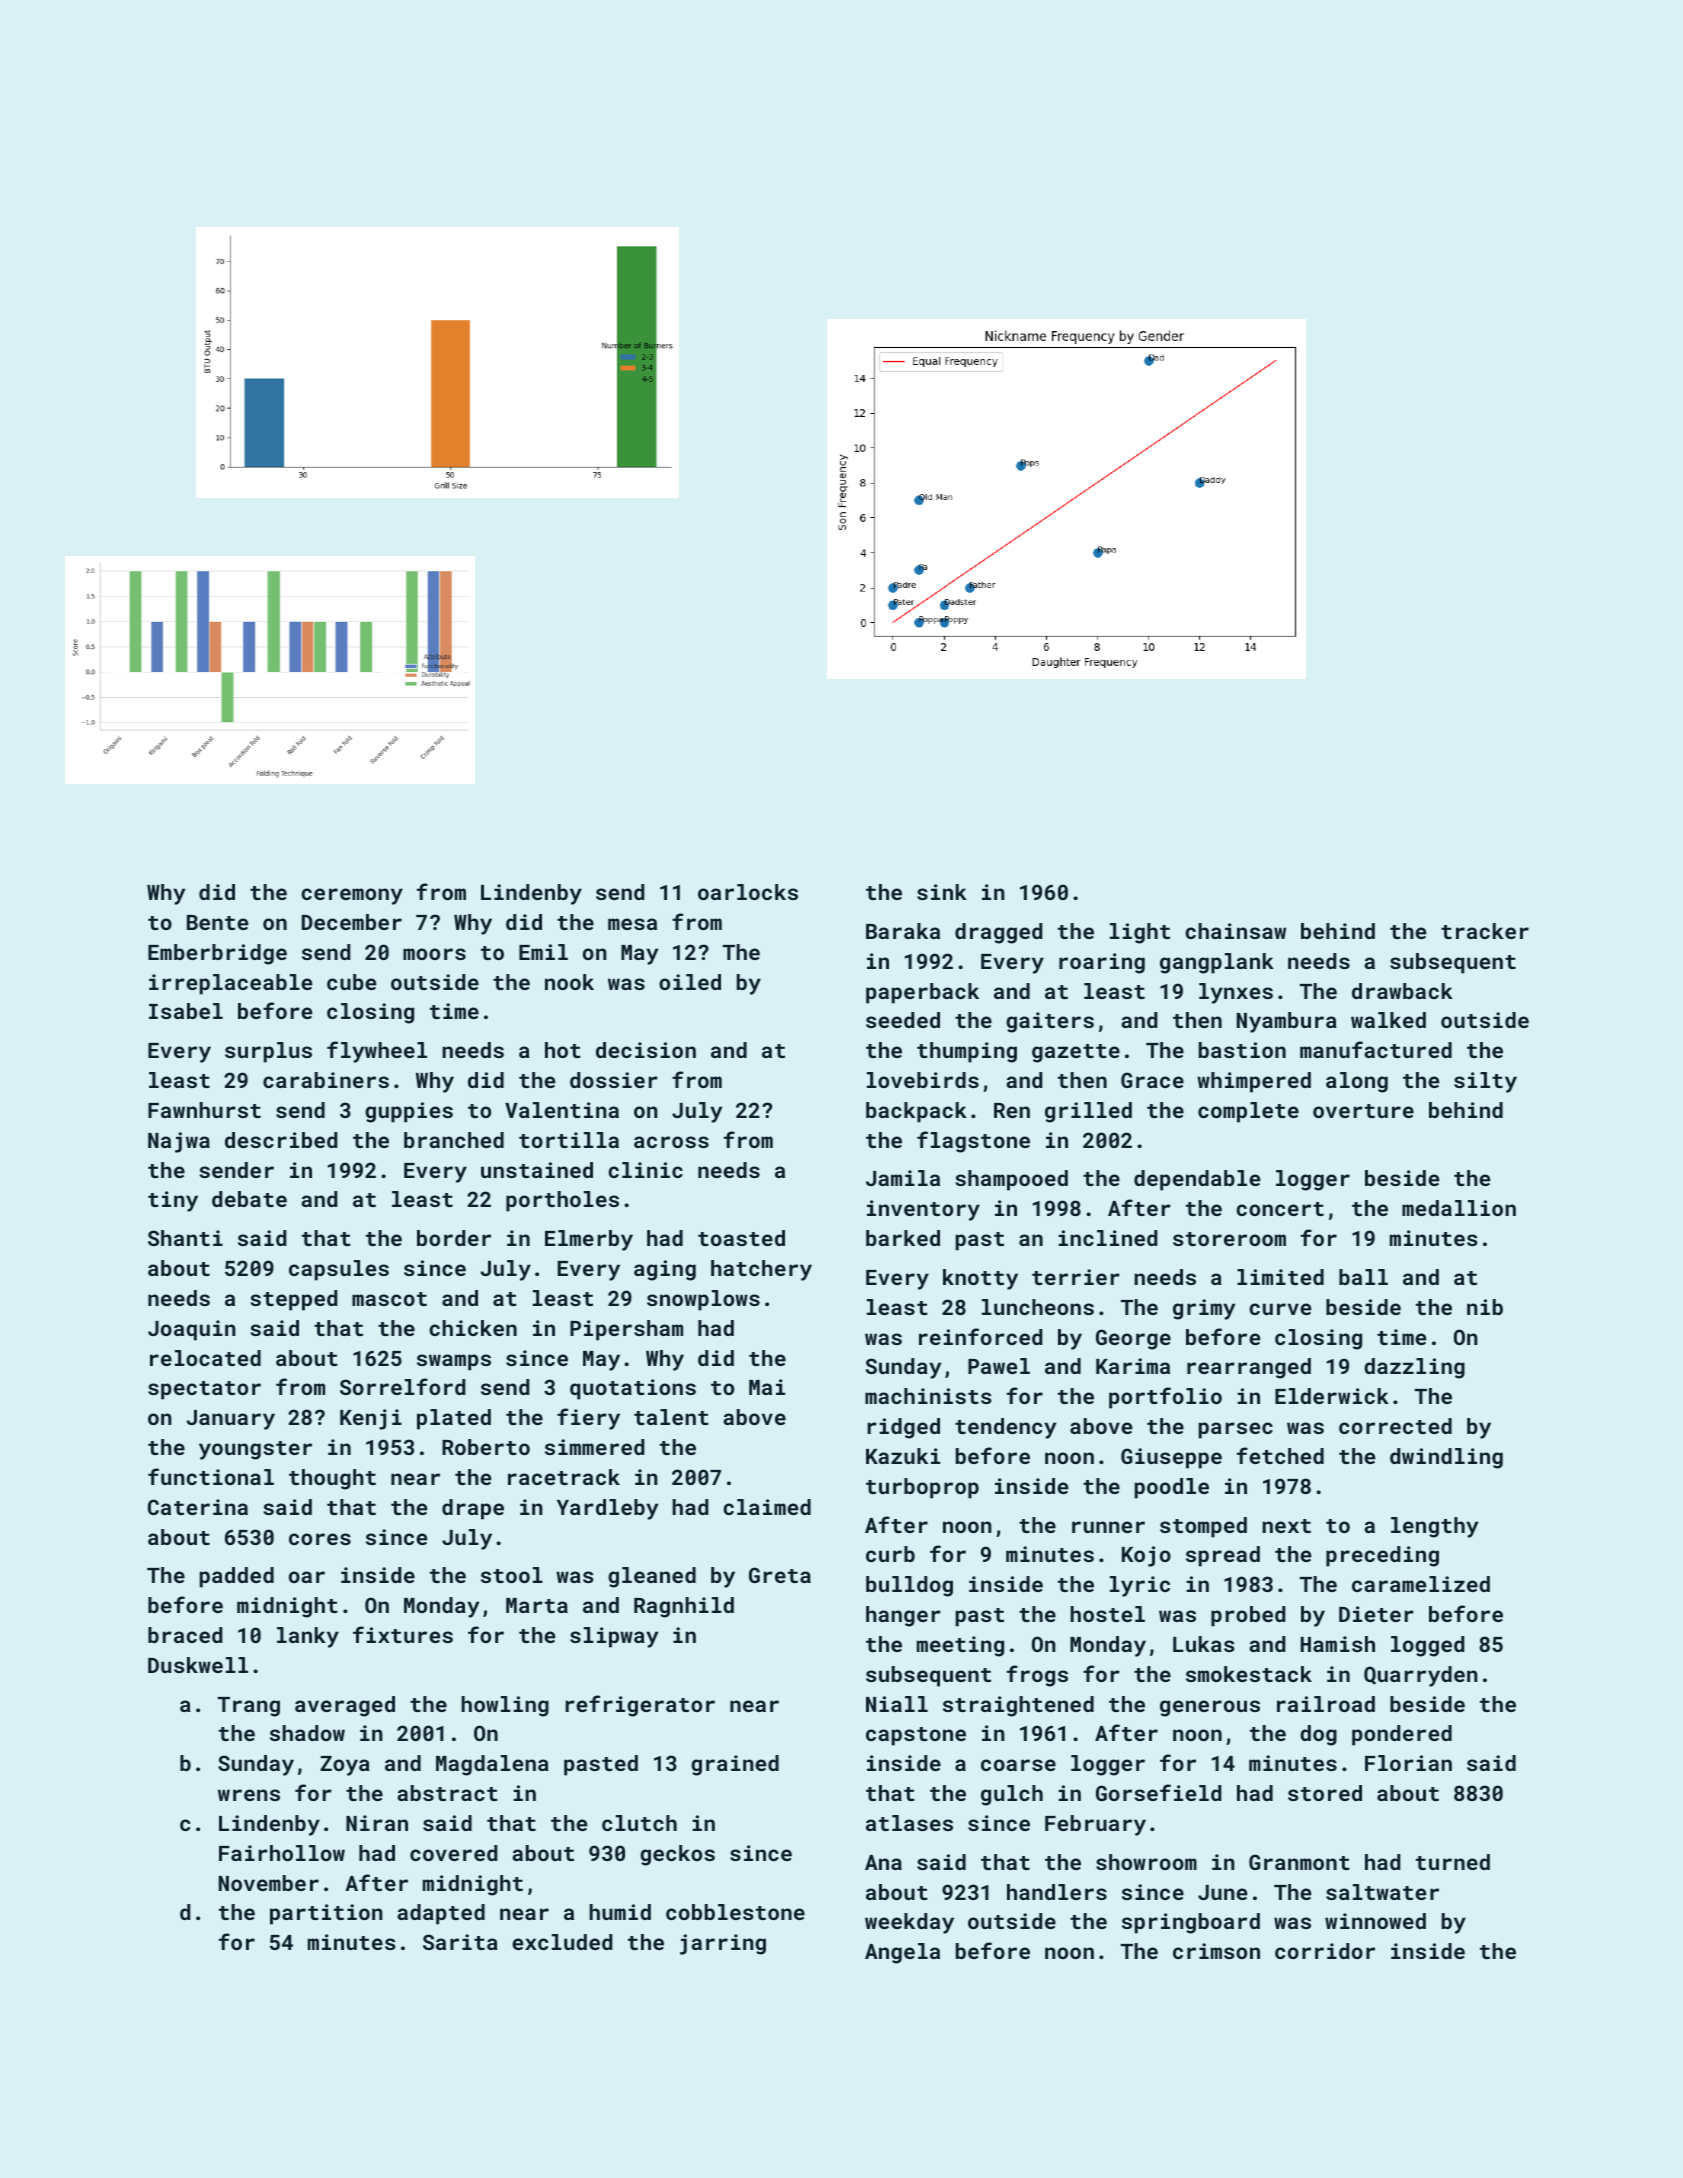  Describe the element at coordinates (942, 892) in the screenshot. I see `sink` at that location.
